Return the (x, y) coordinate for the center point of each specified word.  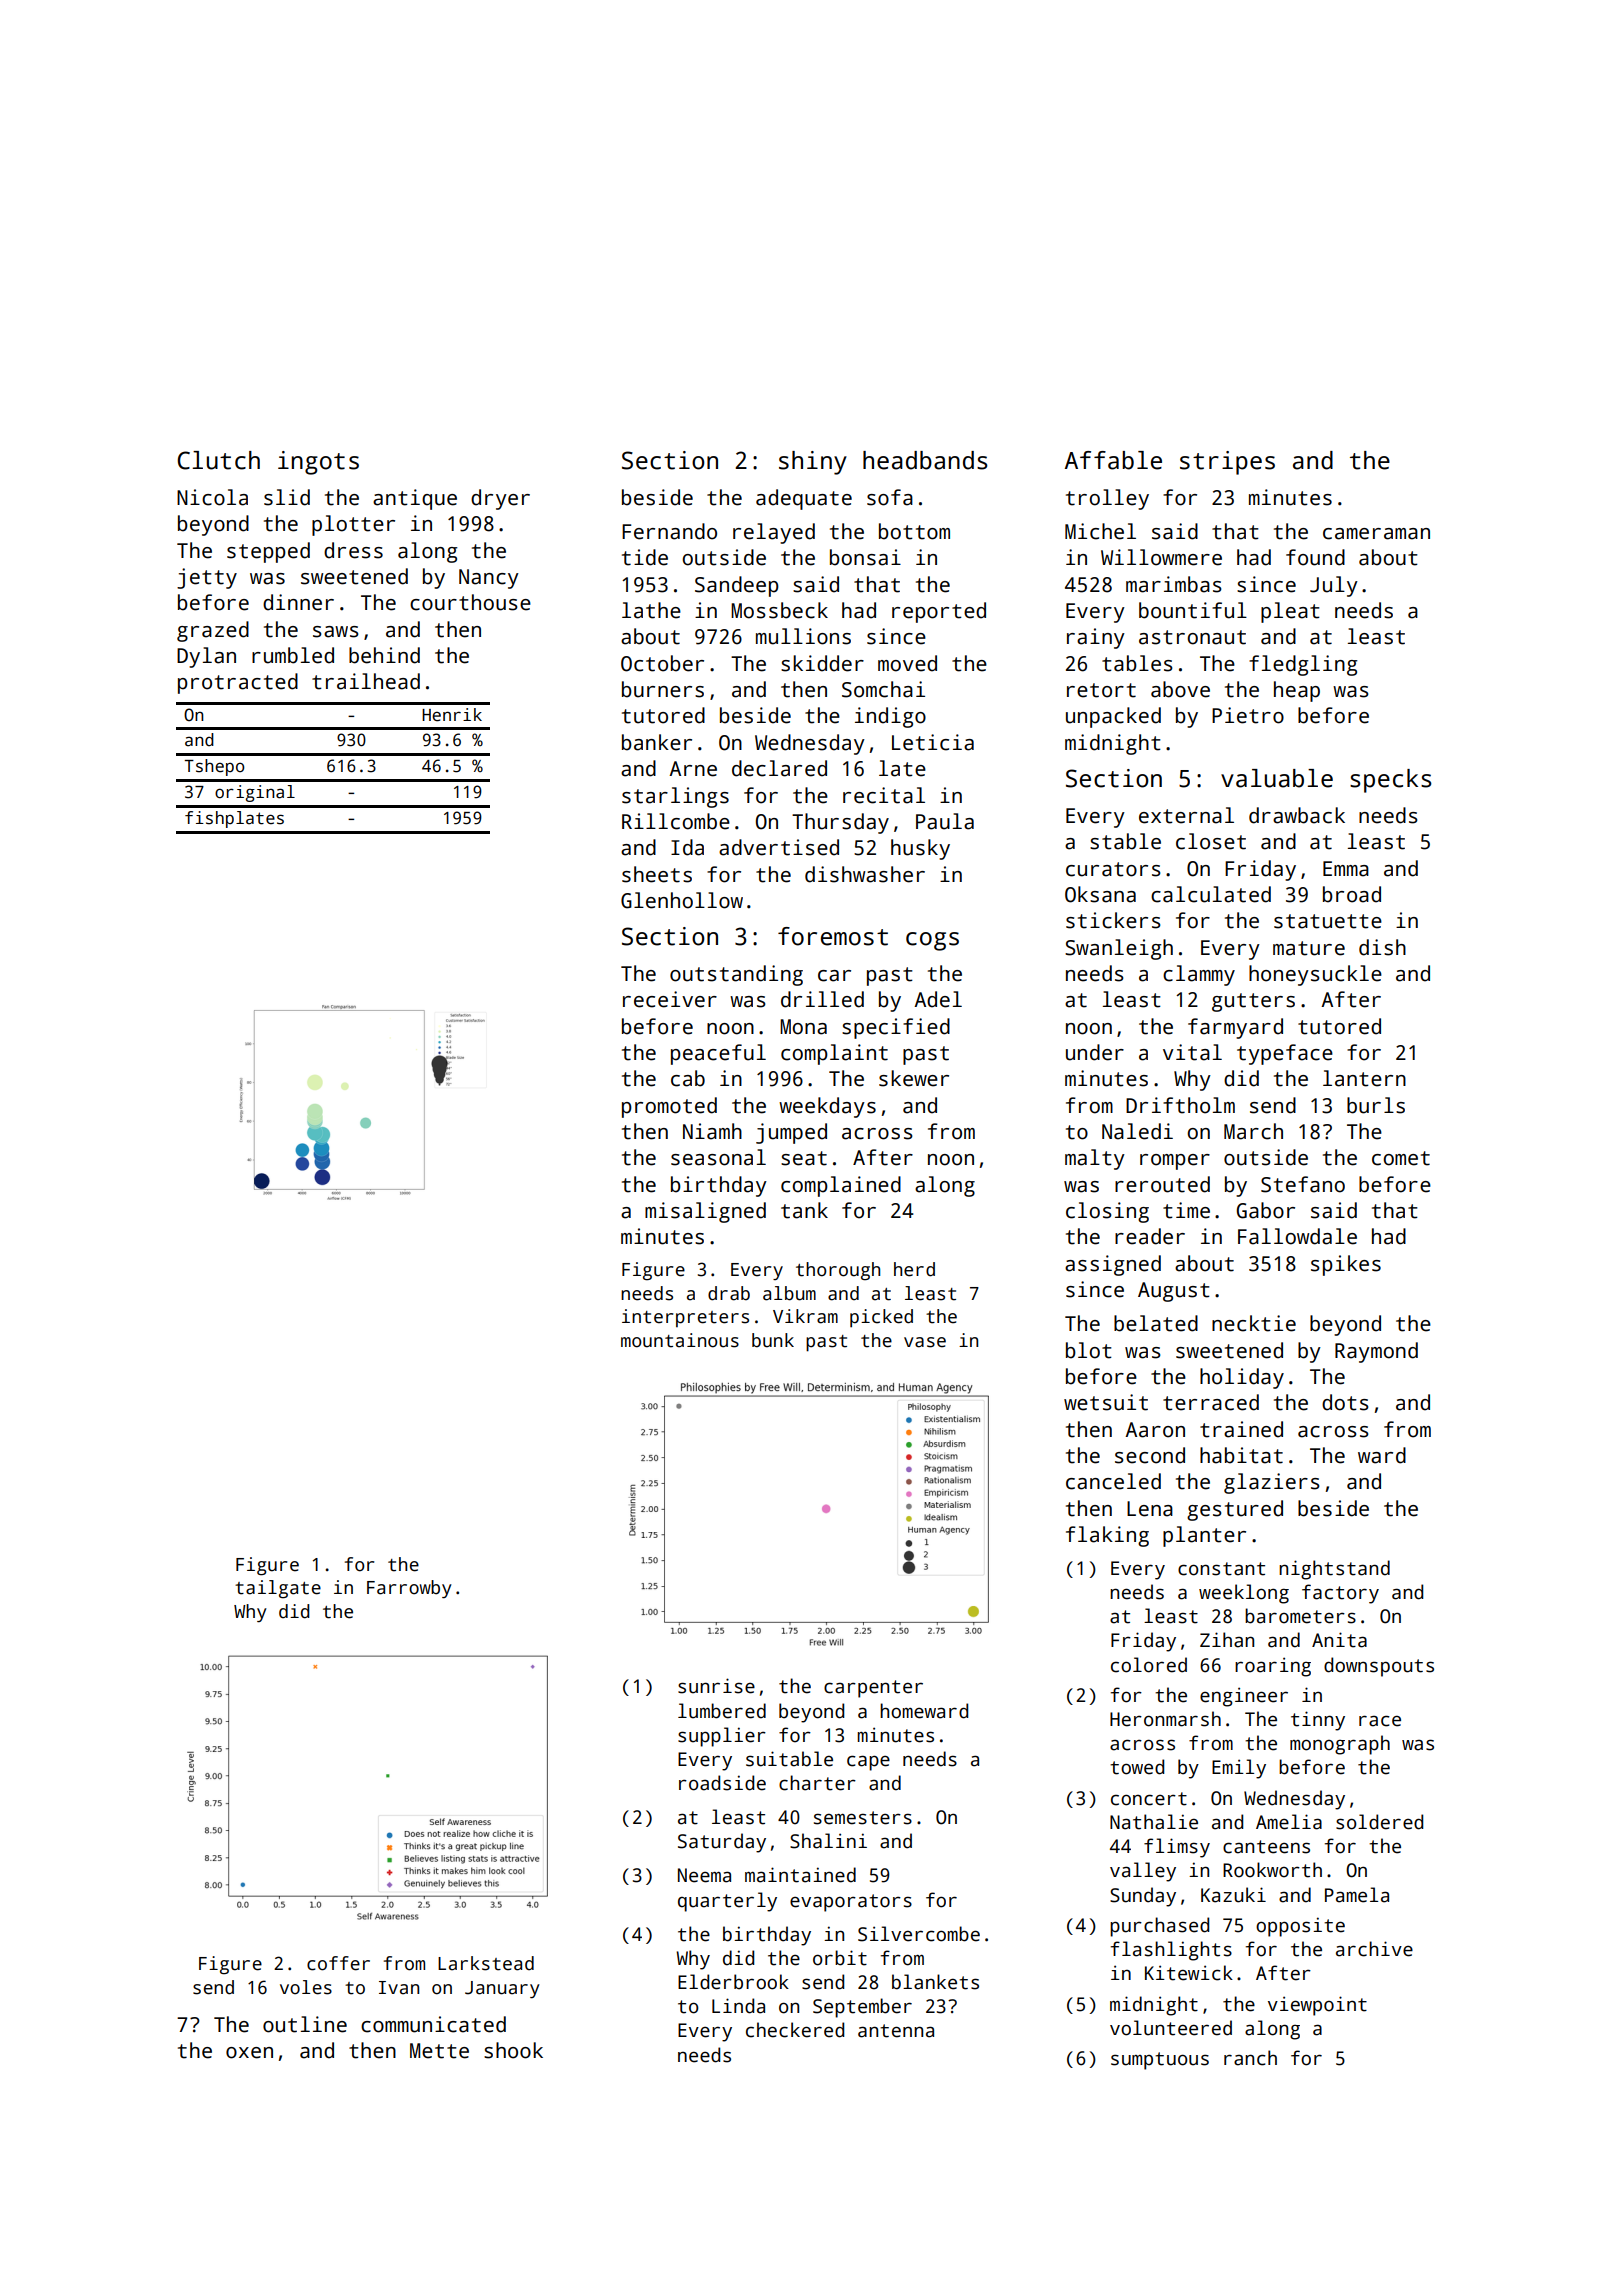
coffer (338, 1963)
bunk (773, 1340)
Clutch (218, 460)
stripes (1227, 463)
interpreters (685, 1318)
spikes (1346, 1265)
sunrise (716, 1686)
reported (939, 612)
